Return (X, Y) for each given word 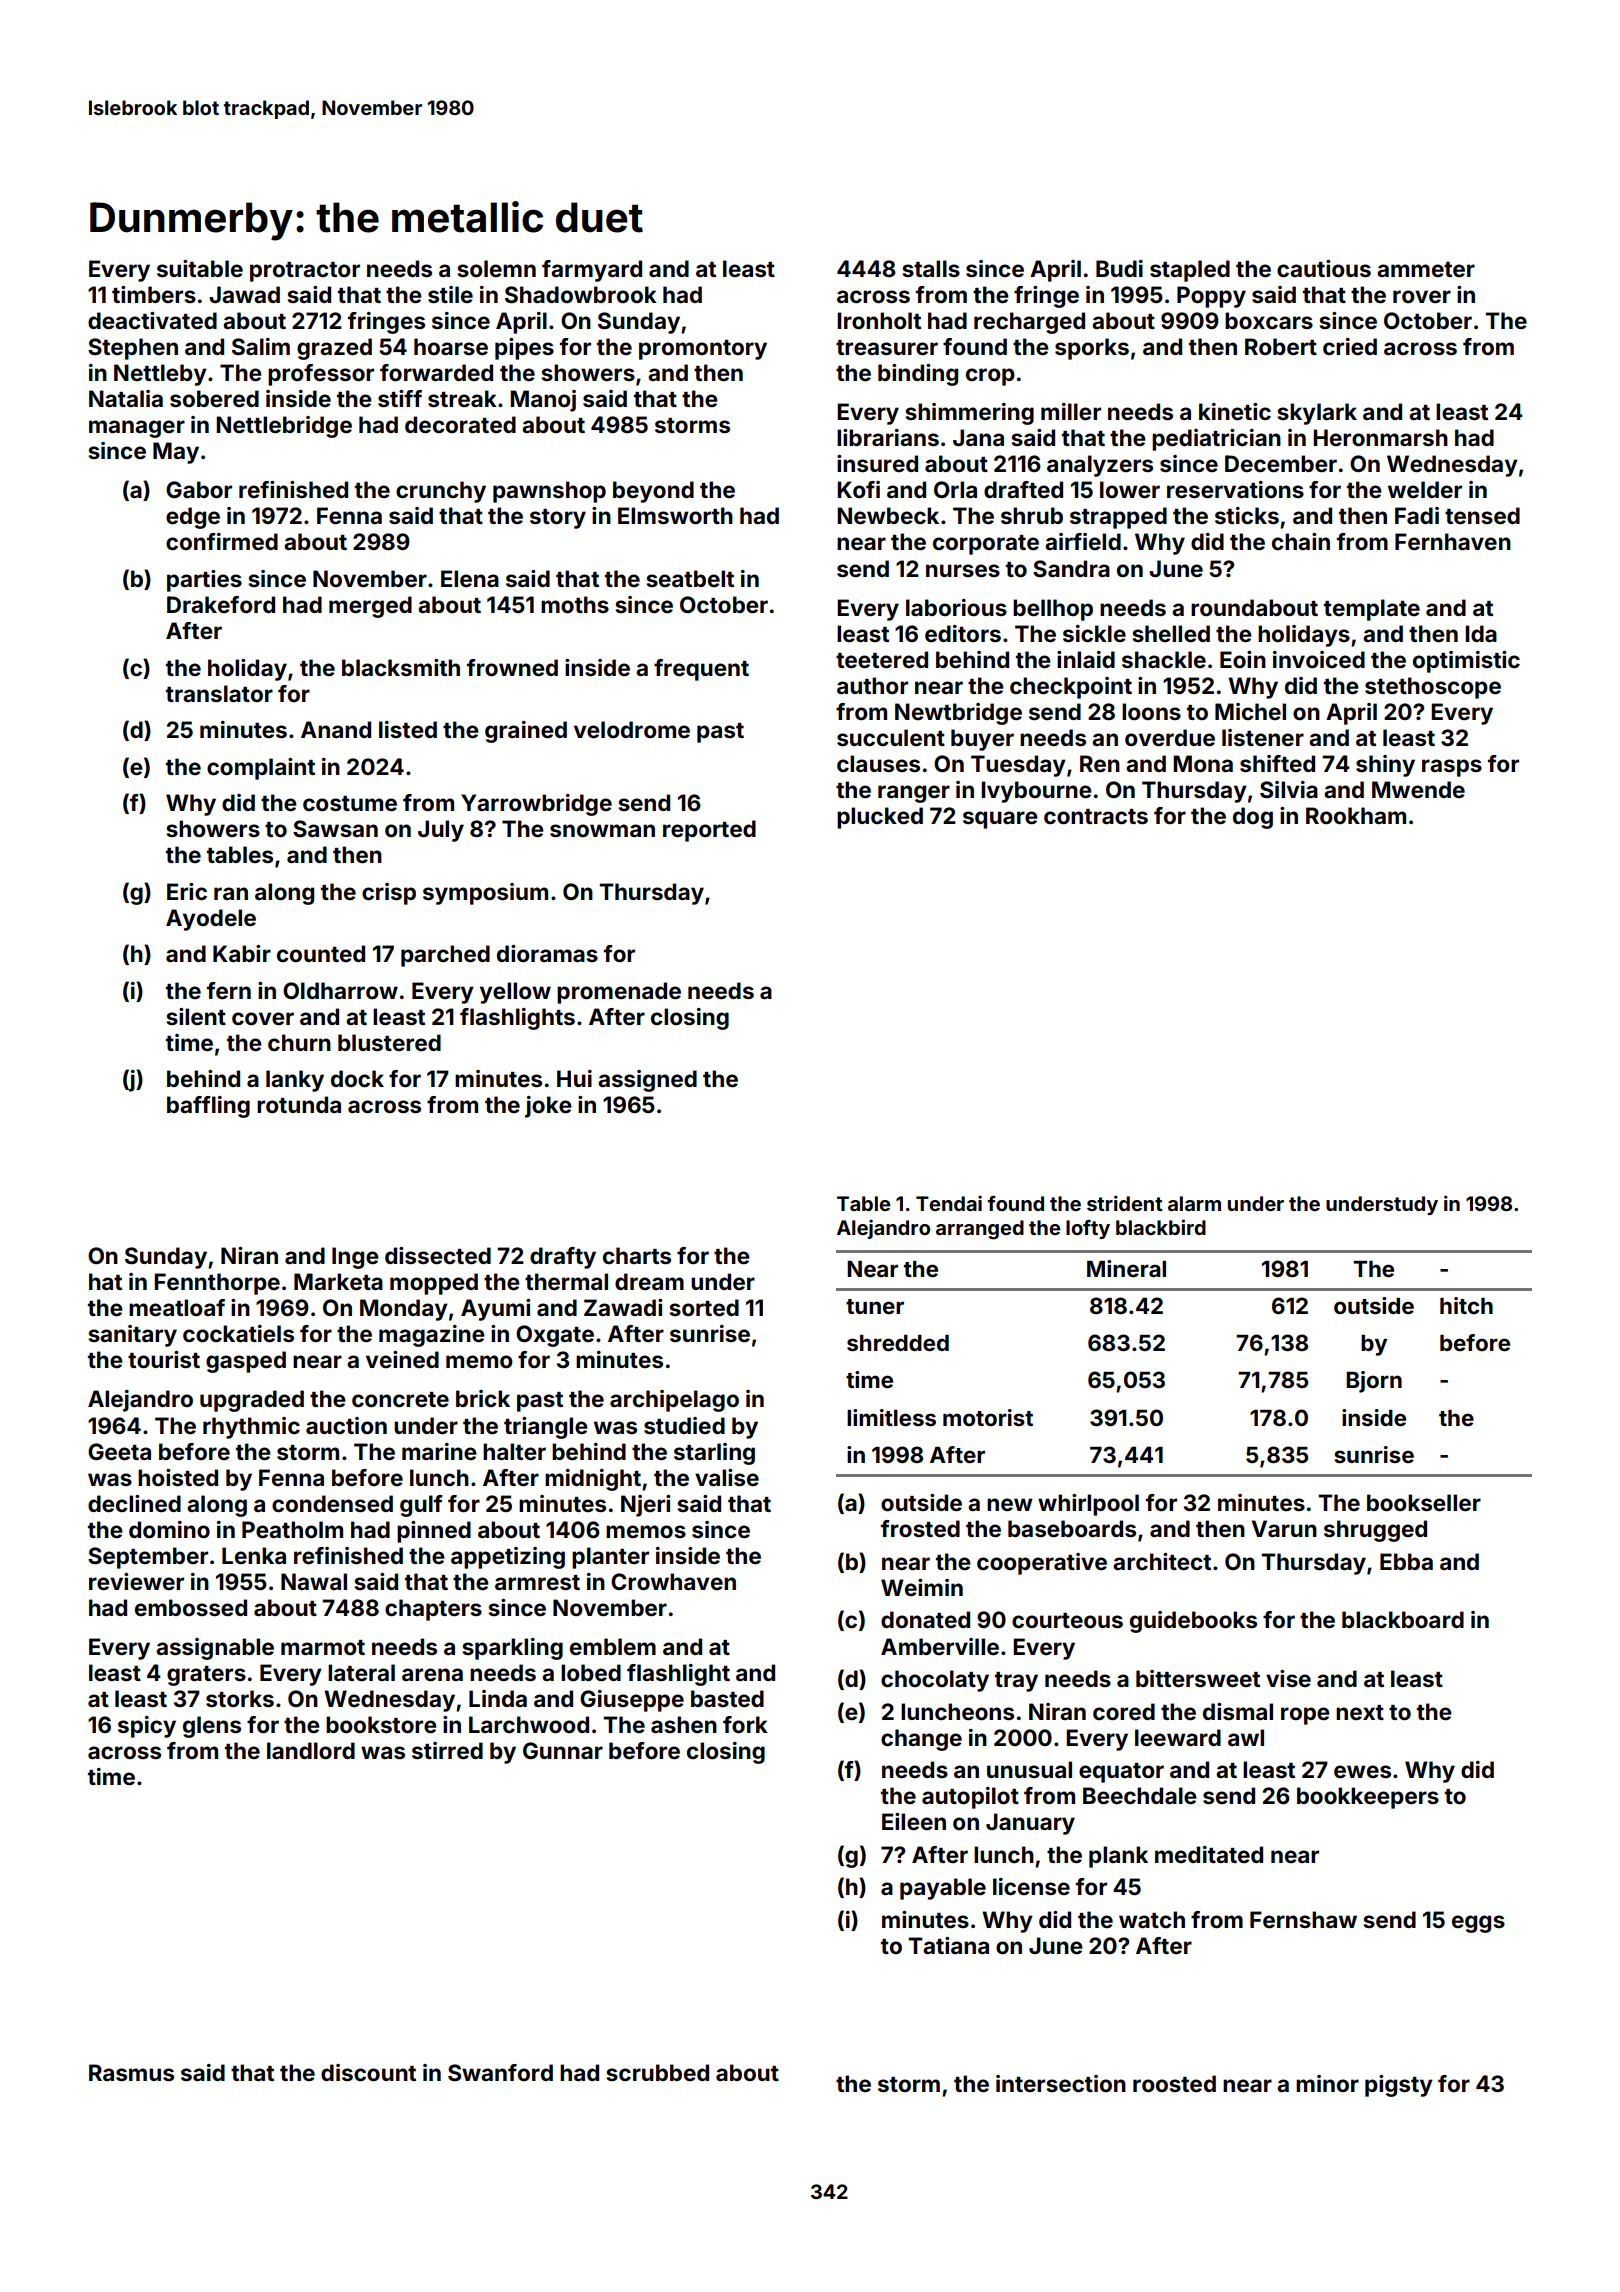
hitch (1466, 1305)
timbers (154, 294)
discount (368, 2072)
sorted (704, 1307)
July (441, 831)
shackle (1164, 659)
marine (439, 1451)
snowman (602, 830)
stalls (931, 268)
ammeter (1426, 269)
